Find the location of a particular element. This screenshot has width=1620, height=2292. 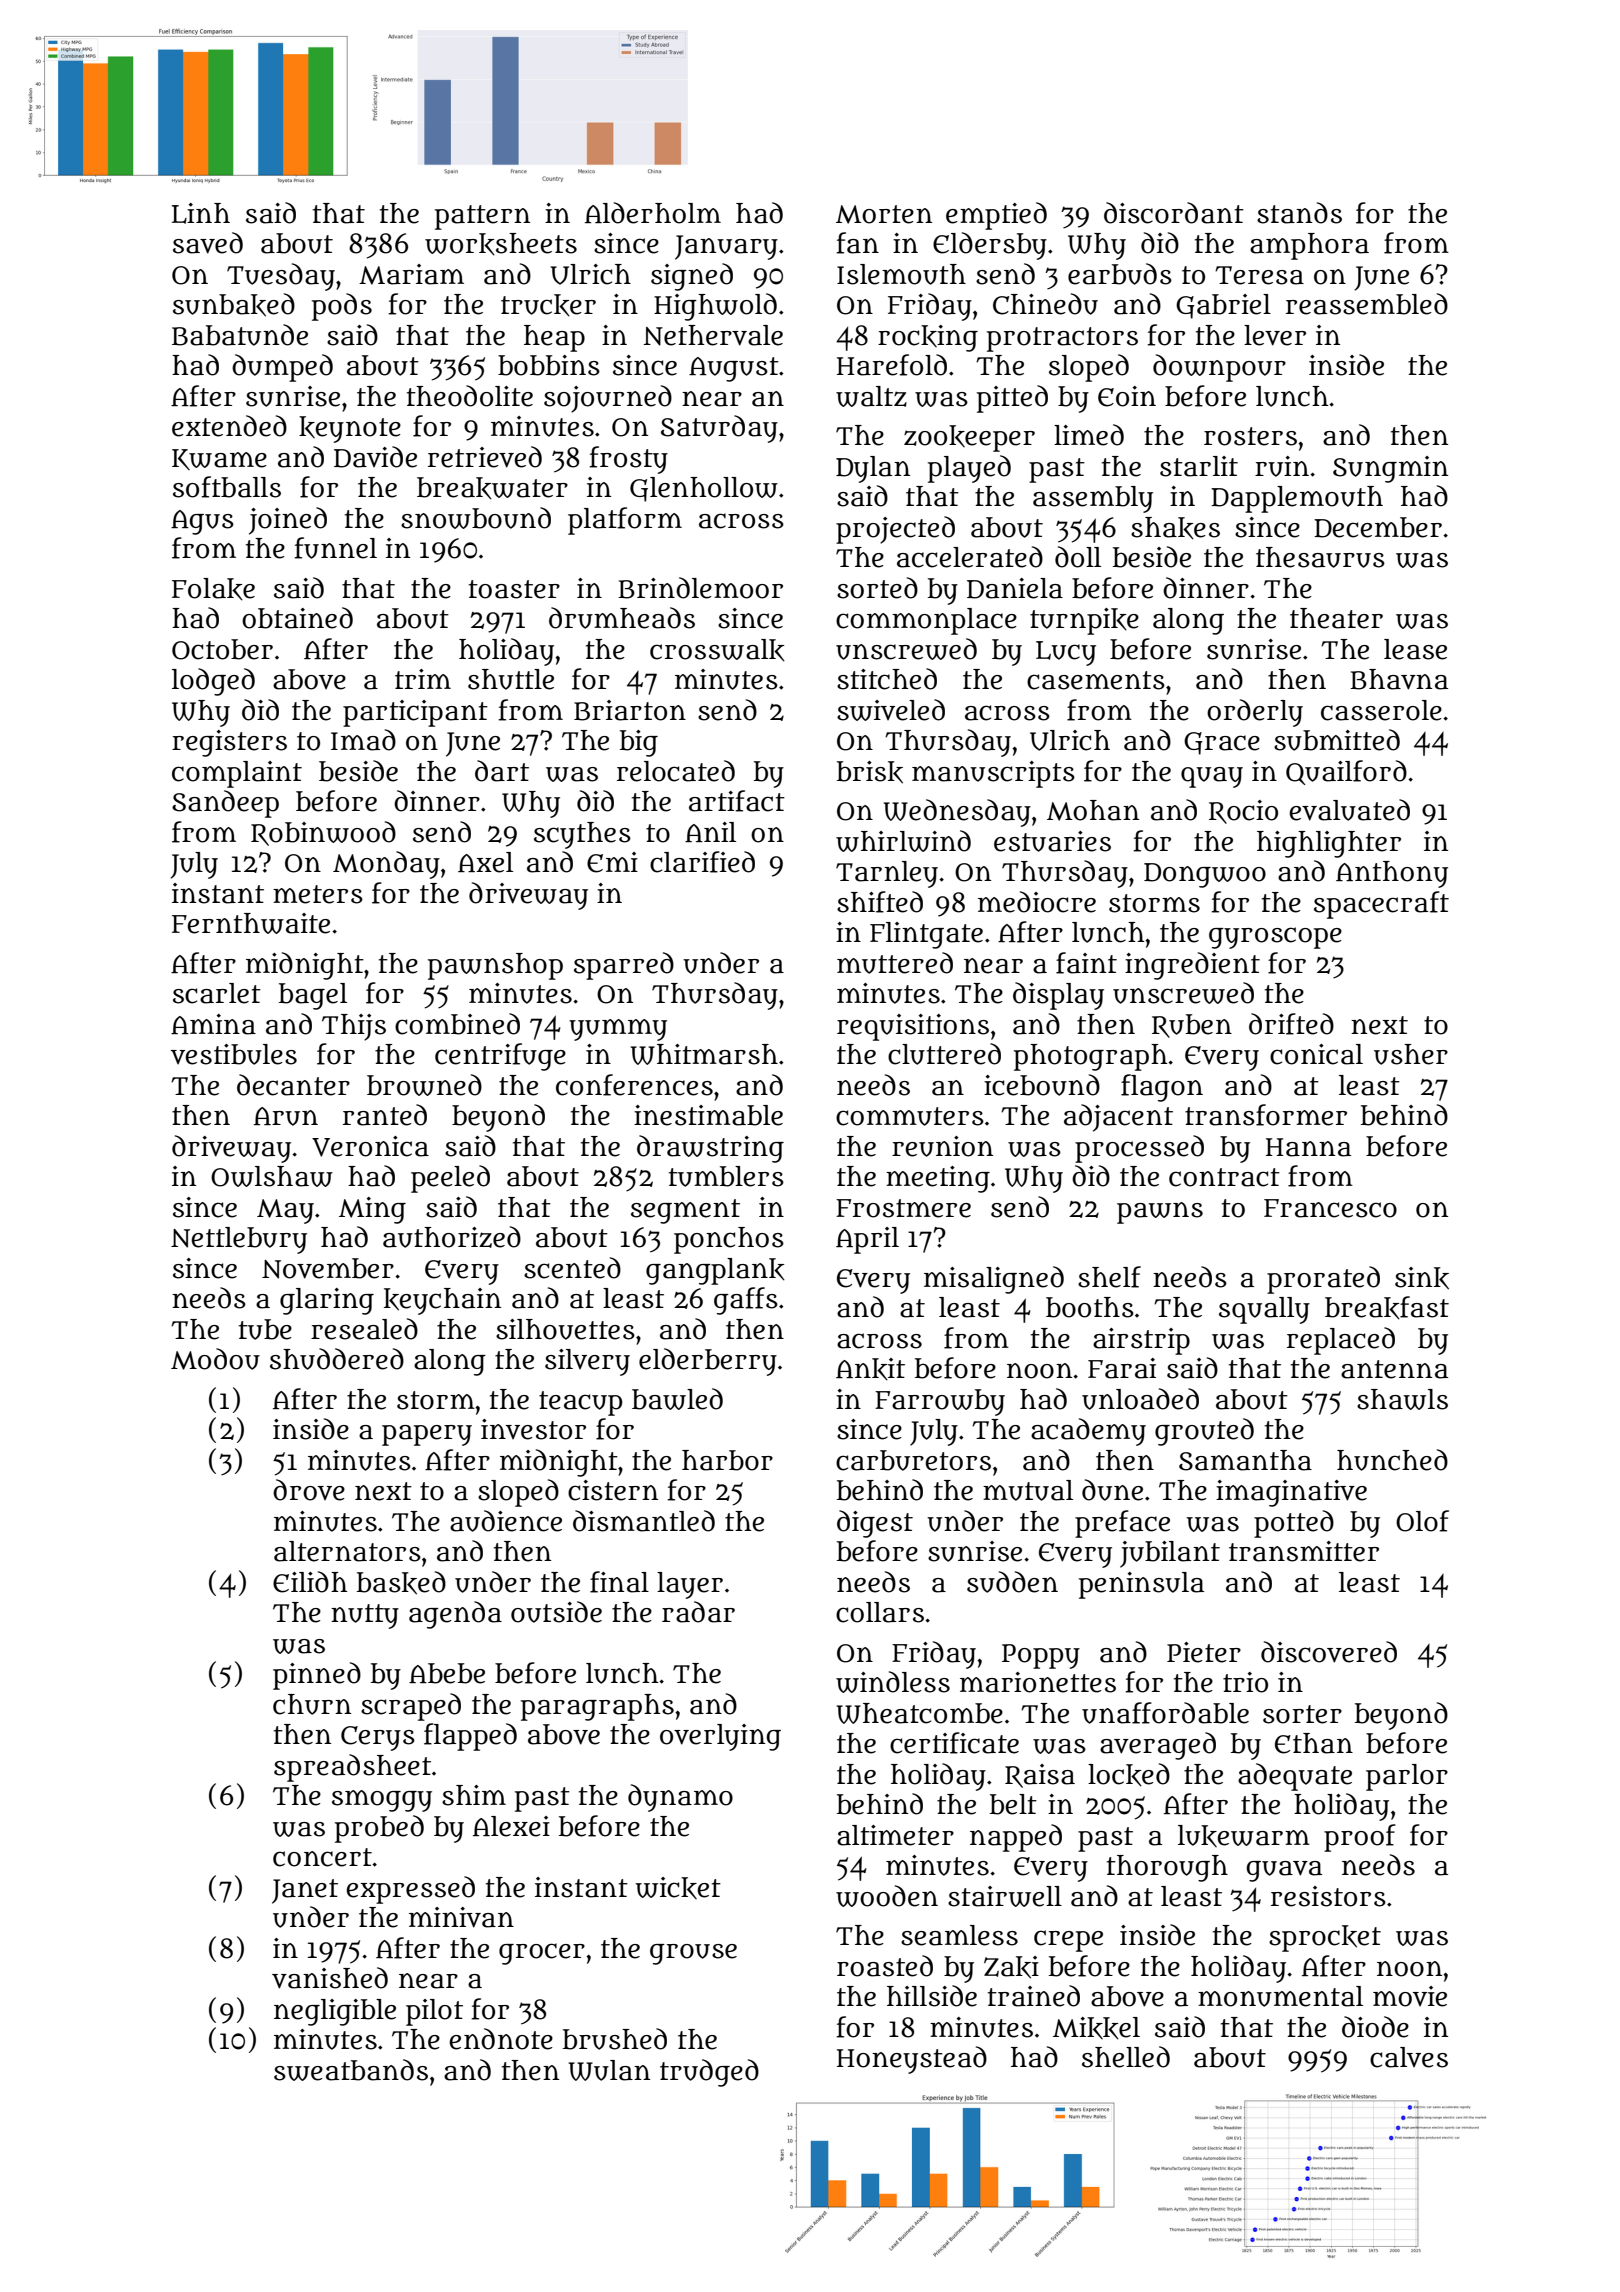

Thijs is located at coordinates (354, 1027).
